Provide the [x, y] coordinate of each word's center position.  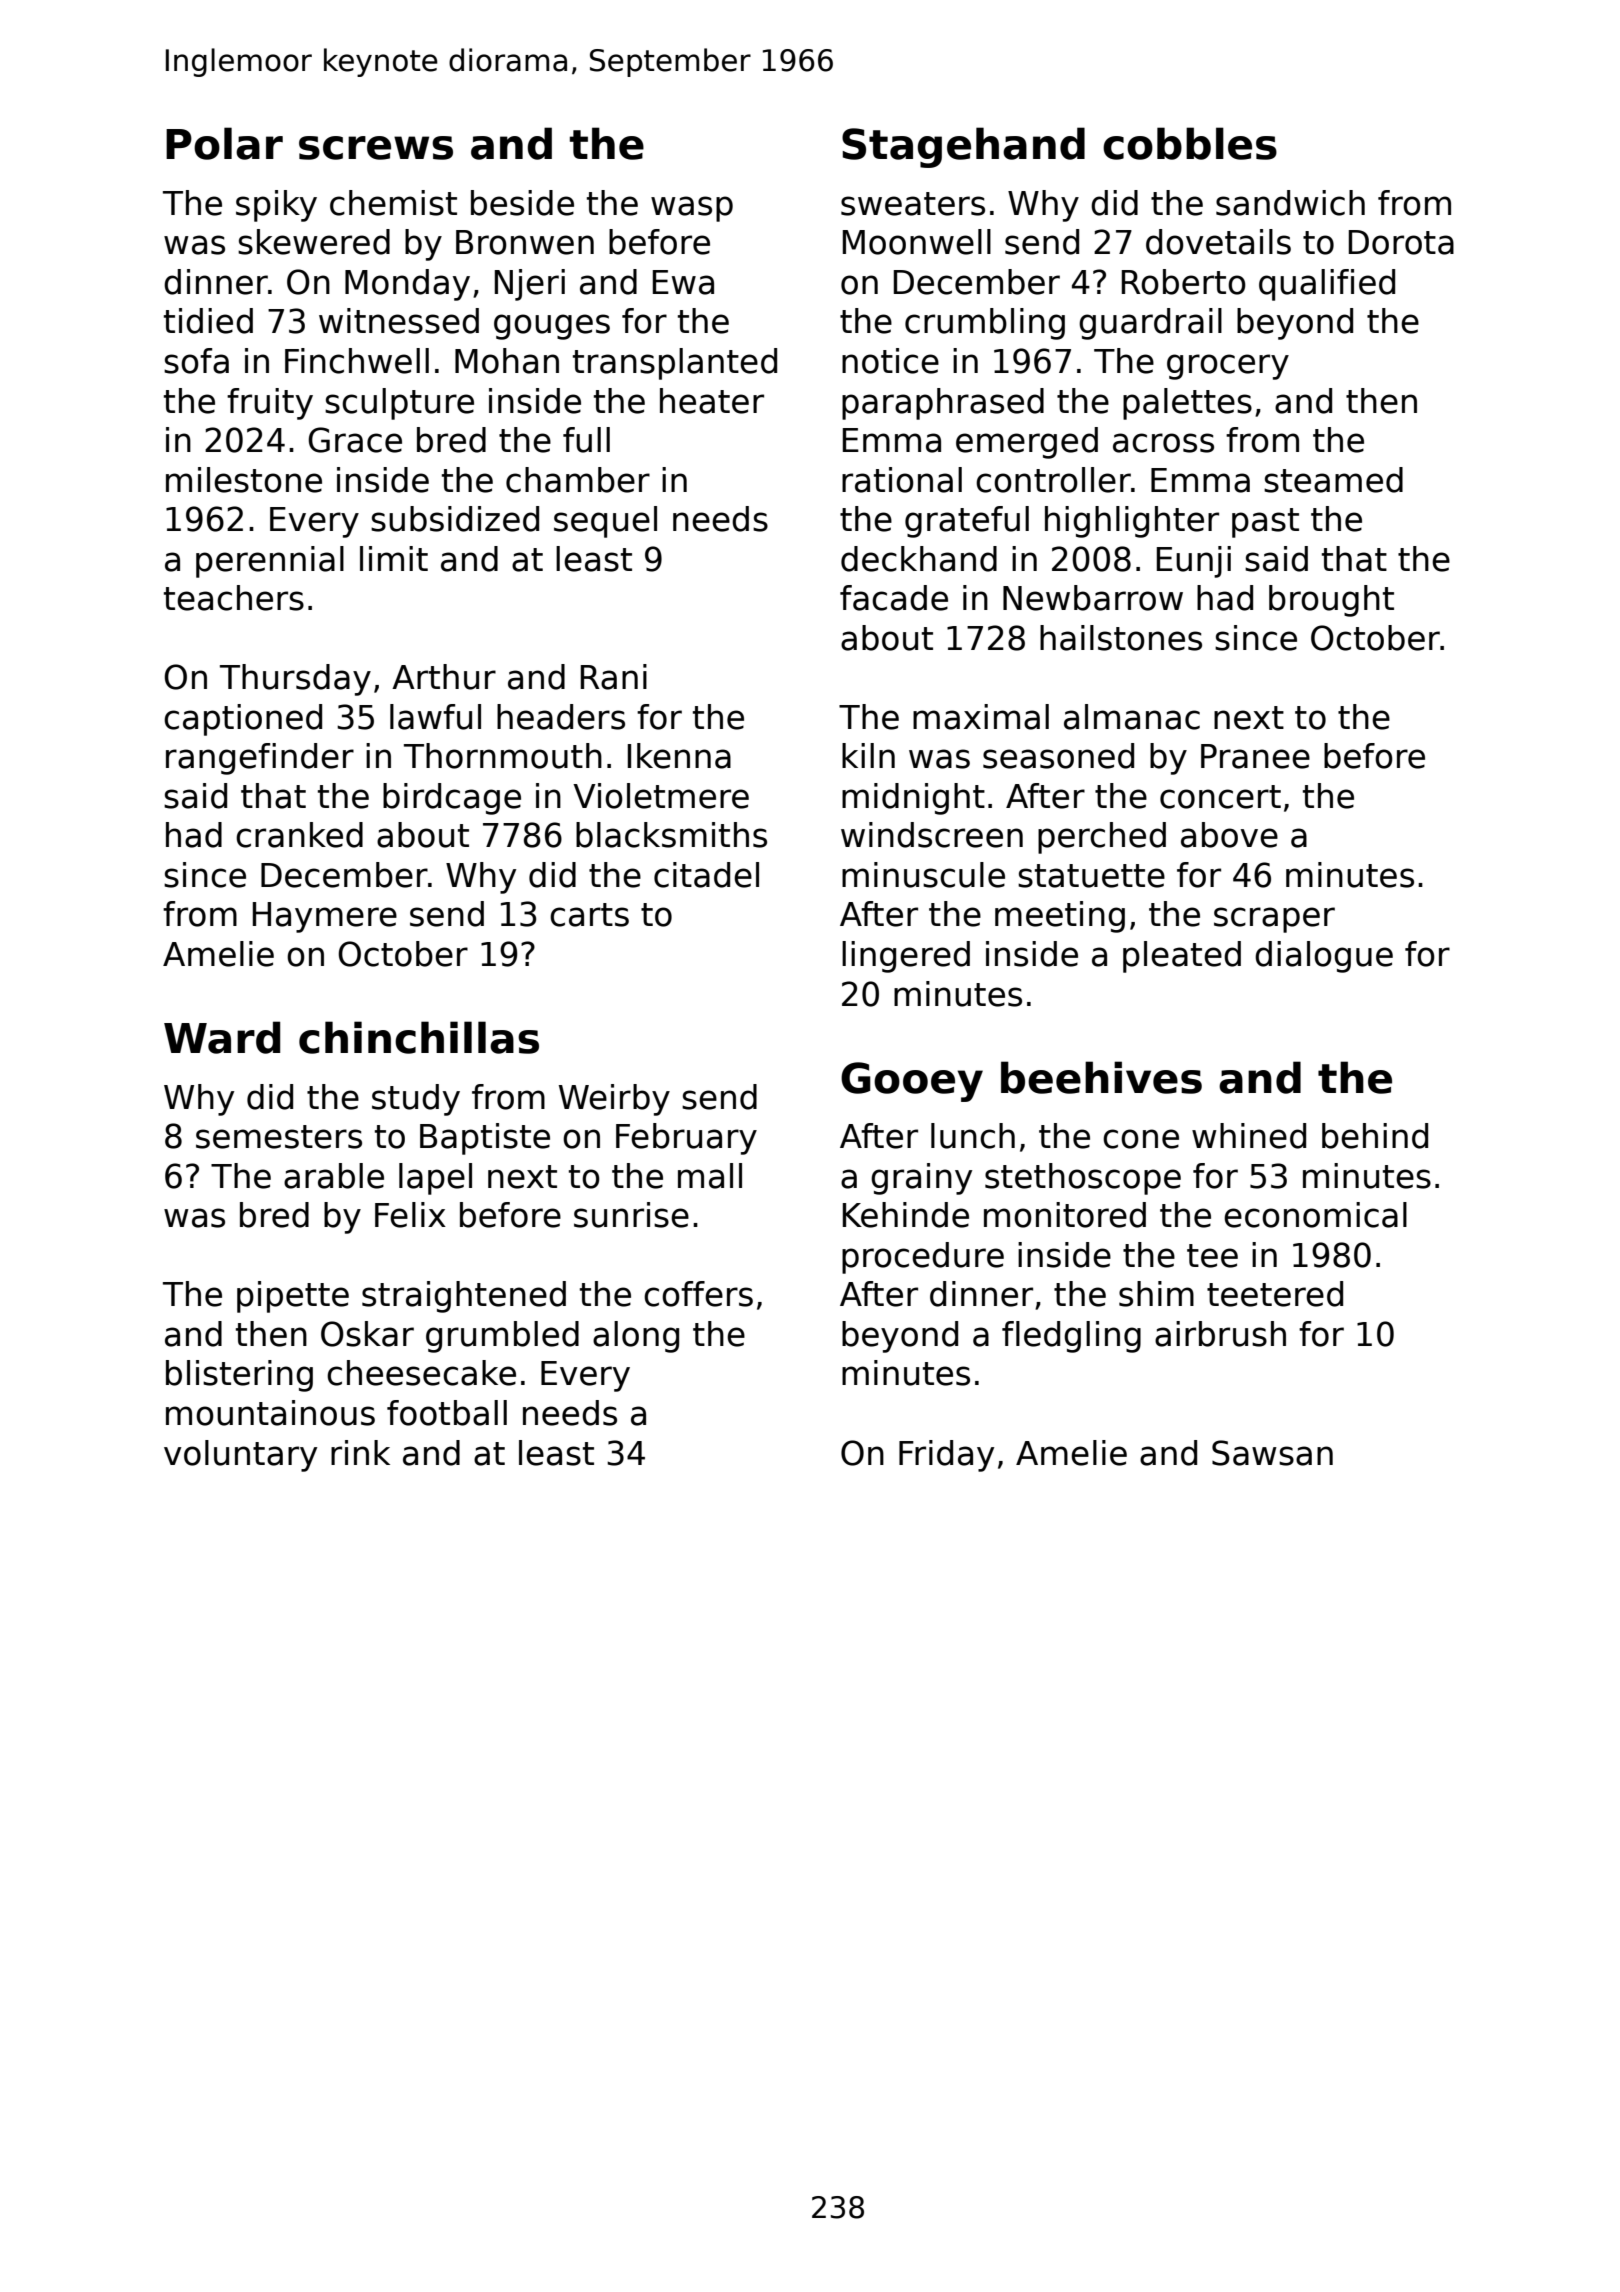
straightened [464, 1297]
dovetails [1218, 242]
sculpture [399, 404]
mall [710, 1176]
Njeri [530, 285]
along [636, 1337]
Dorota [1401, 242]
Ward [222, 1037]
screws [376, 148]
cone [1141, 1139]
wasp [692, 209]
